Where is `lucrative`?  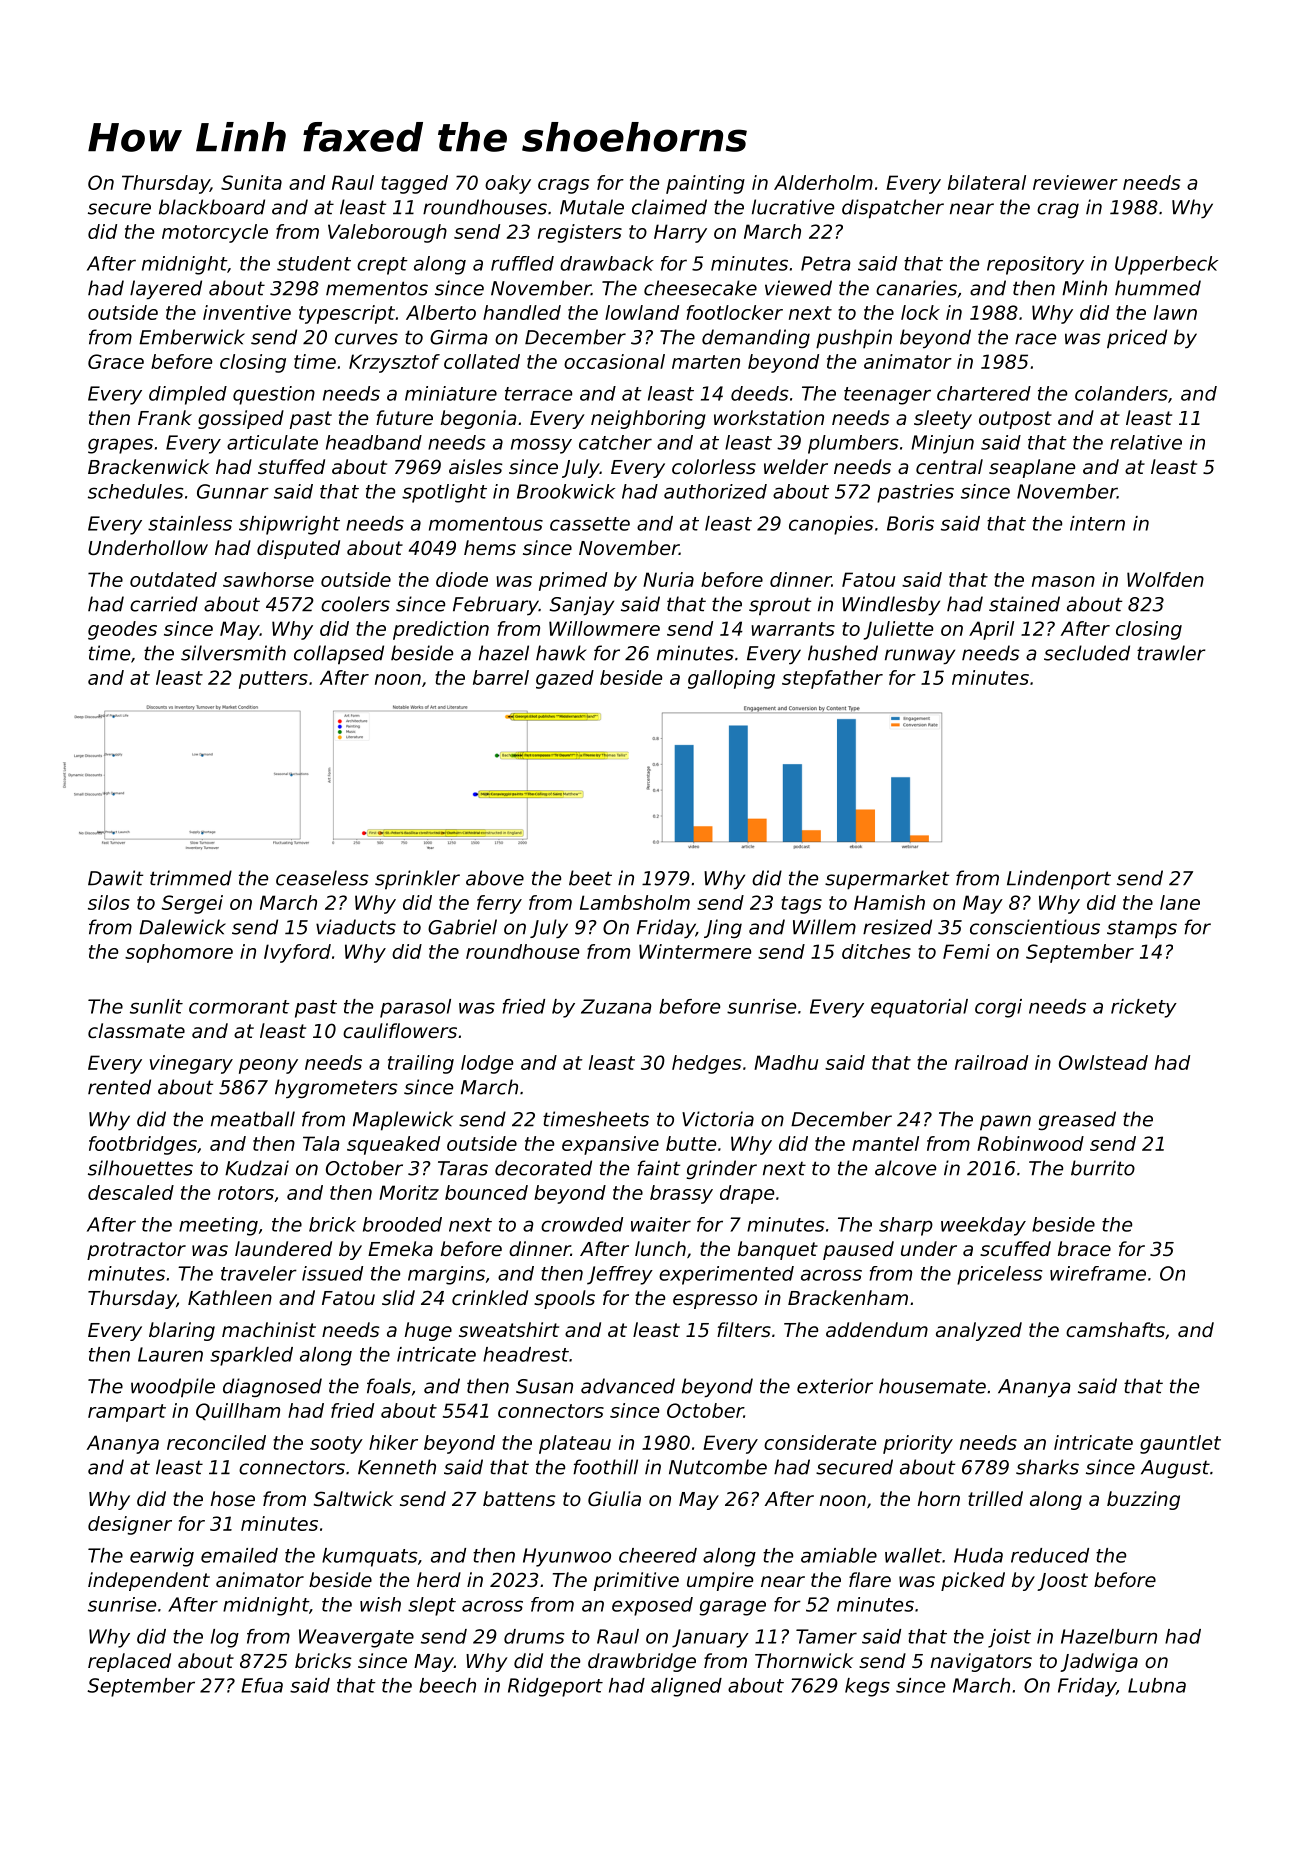
lucrative is located at coordinates (793, 207).
